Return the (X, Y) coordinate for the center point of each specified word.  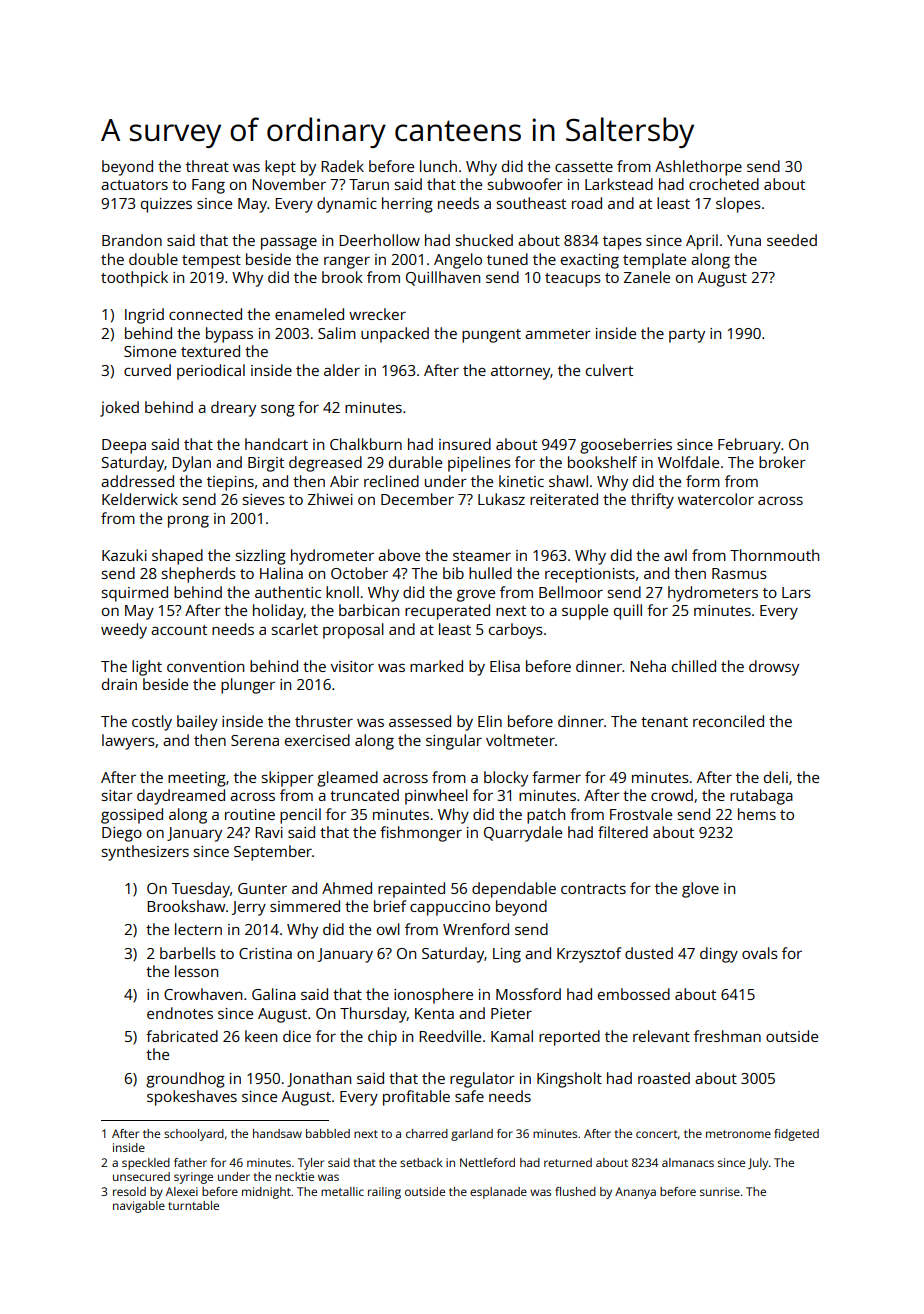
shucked (484, 240)
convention (205, 666)
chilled (694, 666)
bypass (229, 335)
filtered (623, 832)
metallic (342, 1191)
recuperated (447, 612)
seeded (792, 240)
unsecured (141, 1176)
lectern (198, 929)
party (687, 336)
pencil (300, 816)
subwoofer (525, 184)
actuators (134, 185)
